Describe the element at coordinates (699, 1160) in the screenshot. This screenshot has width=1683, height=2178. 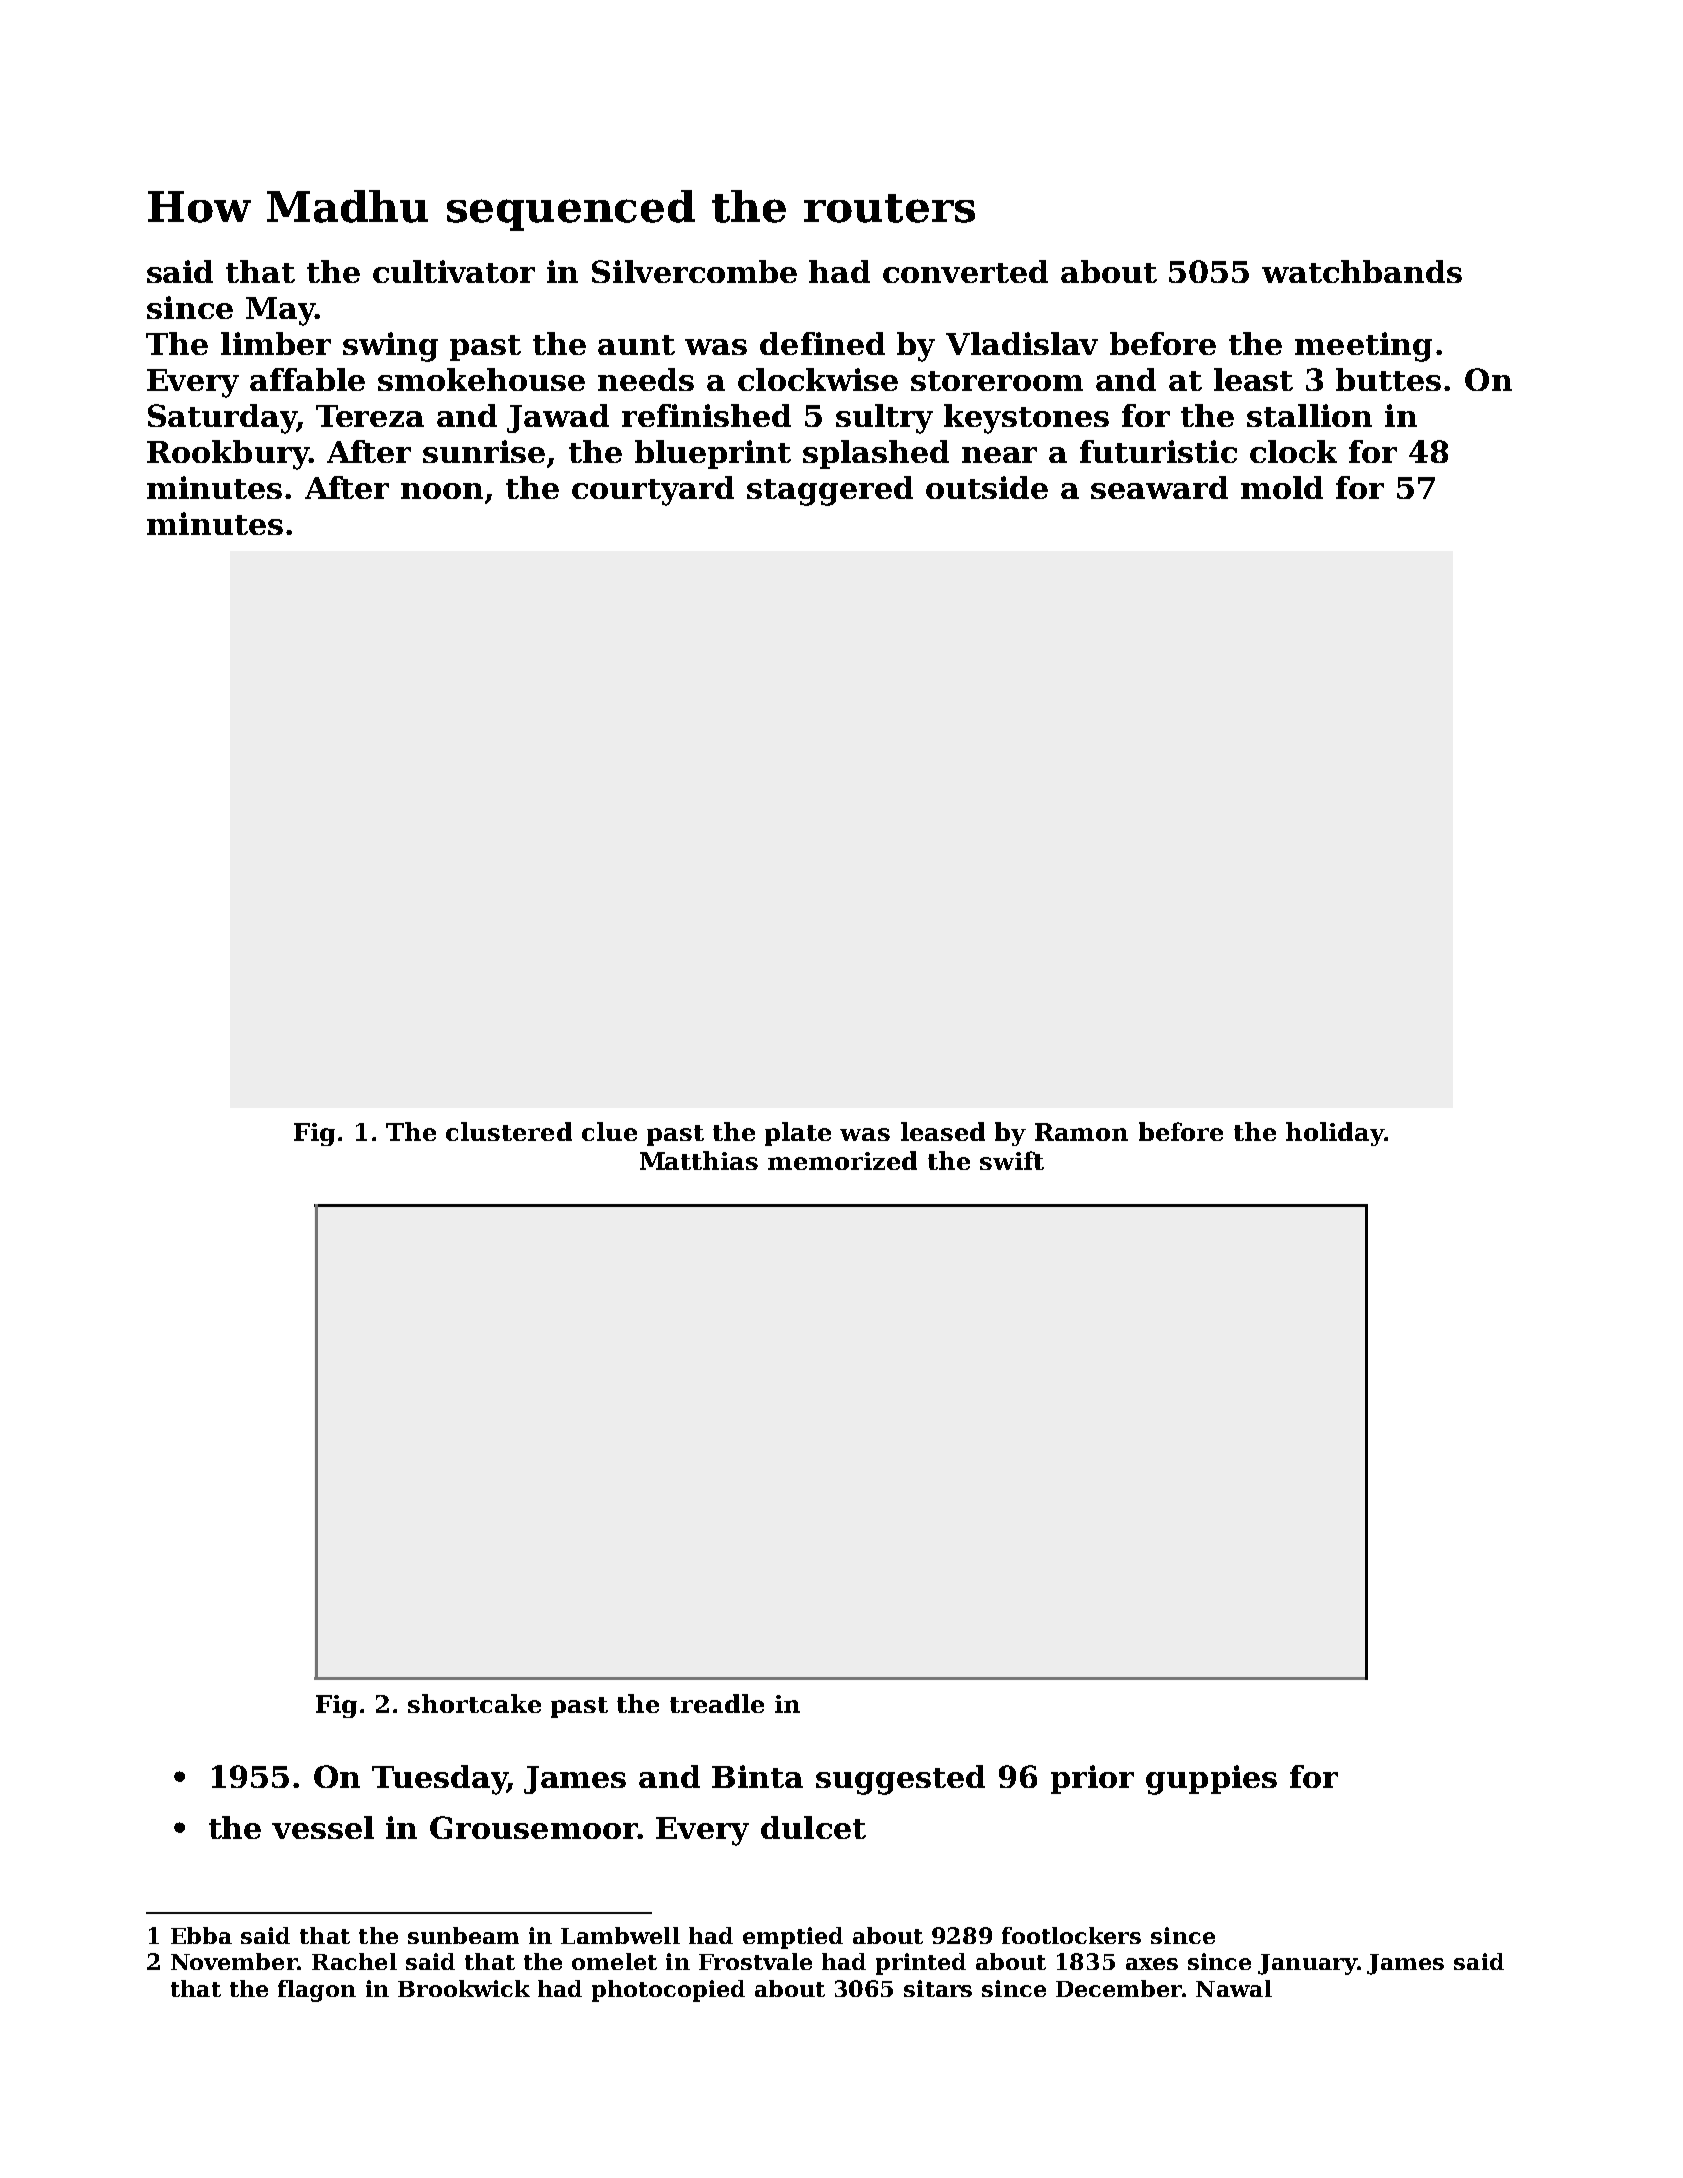
I see `Matthias` at that location.
